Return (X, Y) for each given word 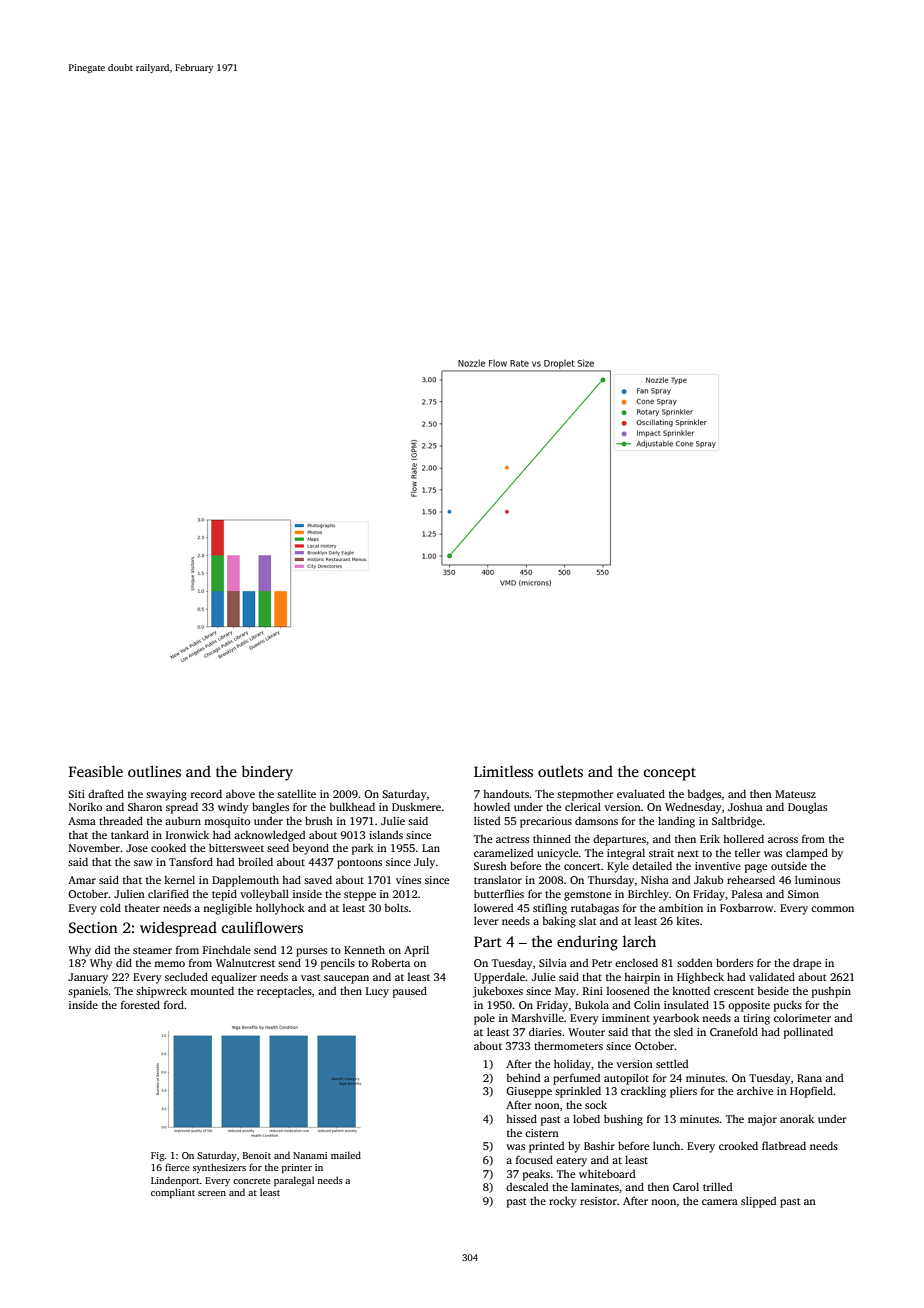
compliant (173, 1193)
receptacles (284, 992)
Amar (82, 880)
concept (670, 774)
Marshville (538, 1017)
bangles (270, 808)
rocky (563, 1202)
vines (408, 880)
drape (807, 964)
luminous (817, 879)
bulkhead (352, 806)
